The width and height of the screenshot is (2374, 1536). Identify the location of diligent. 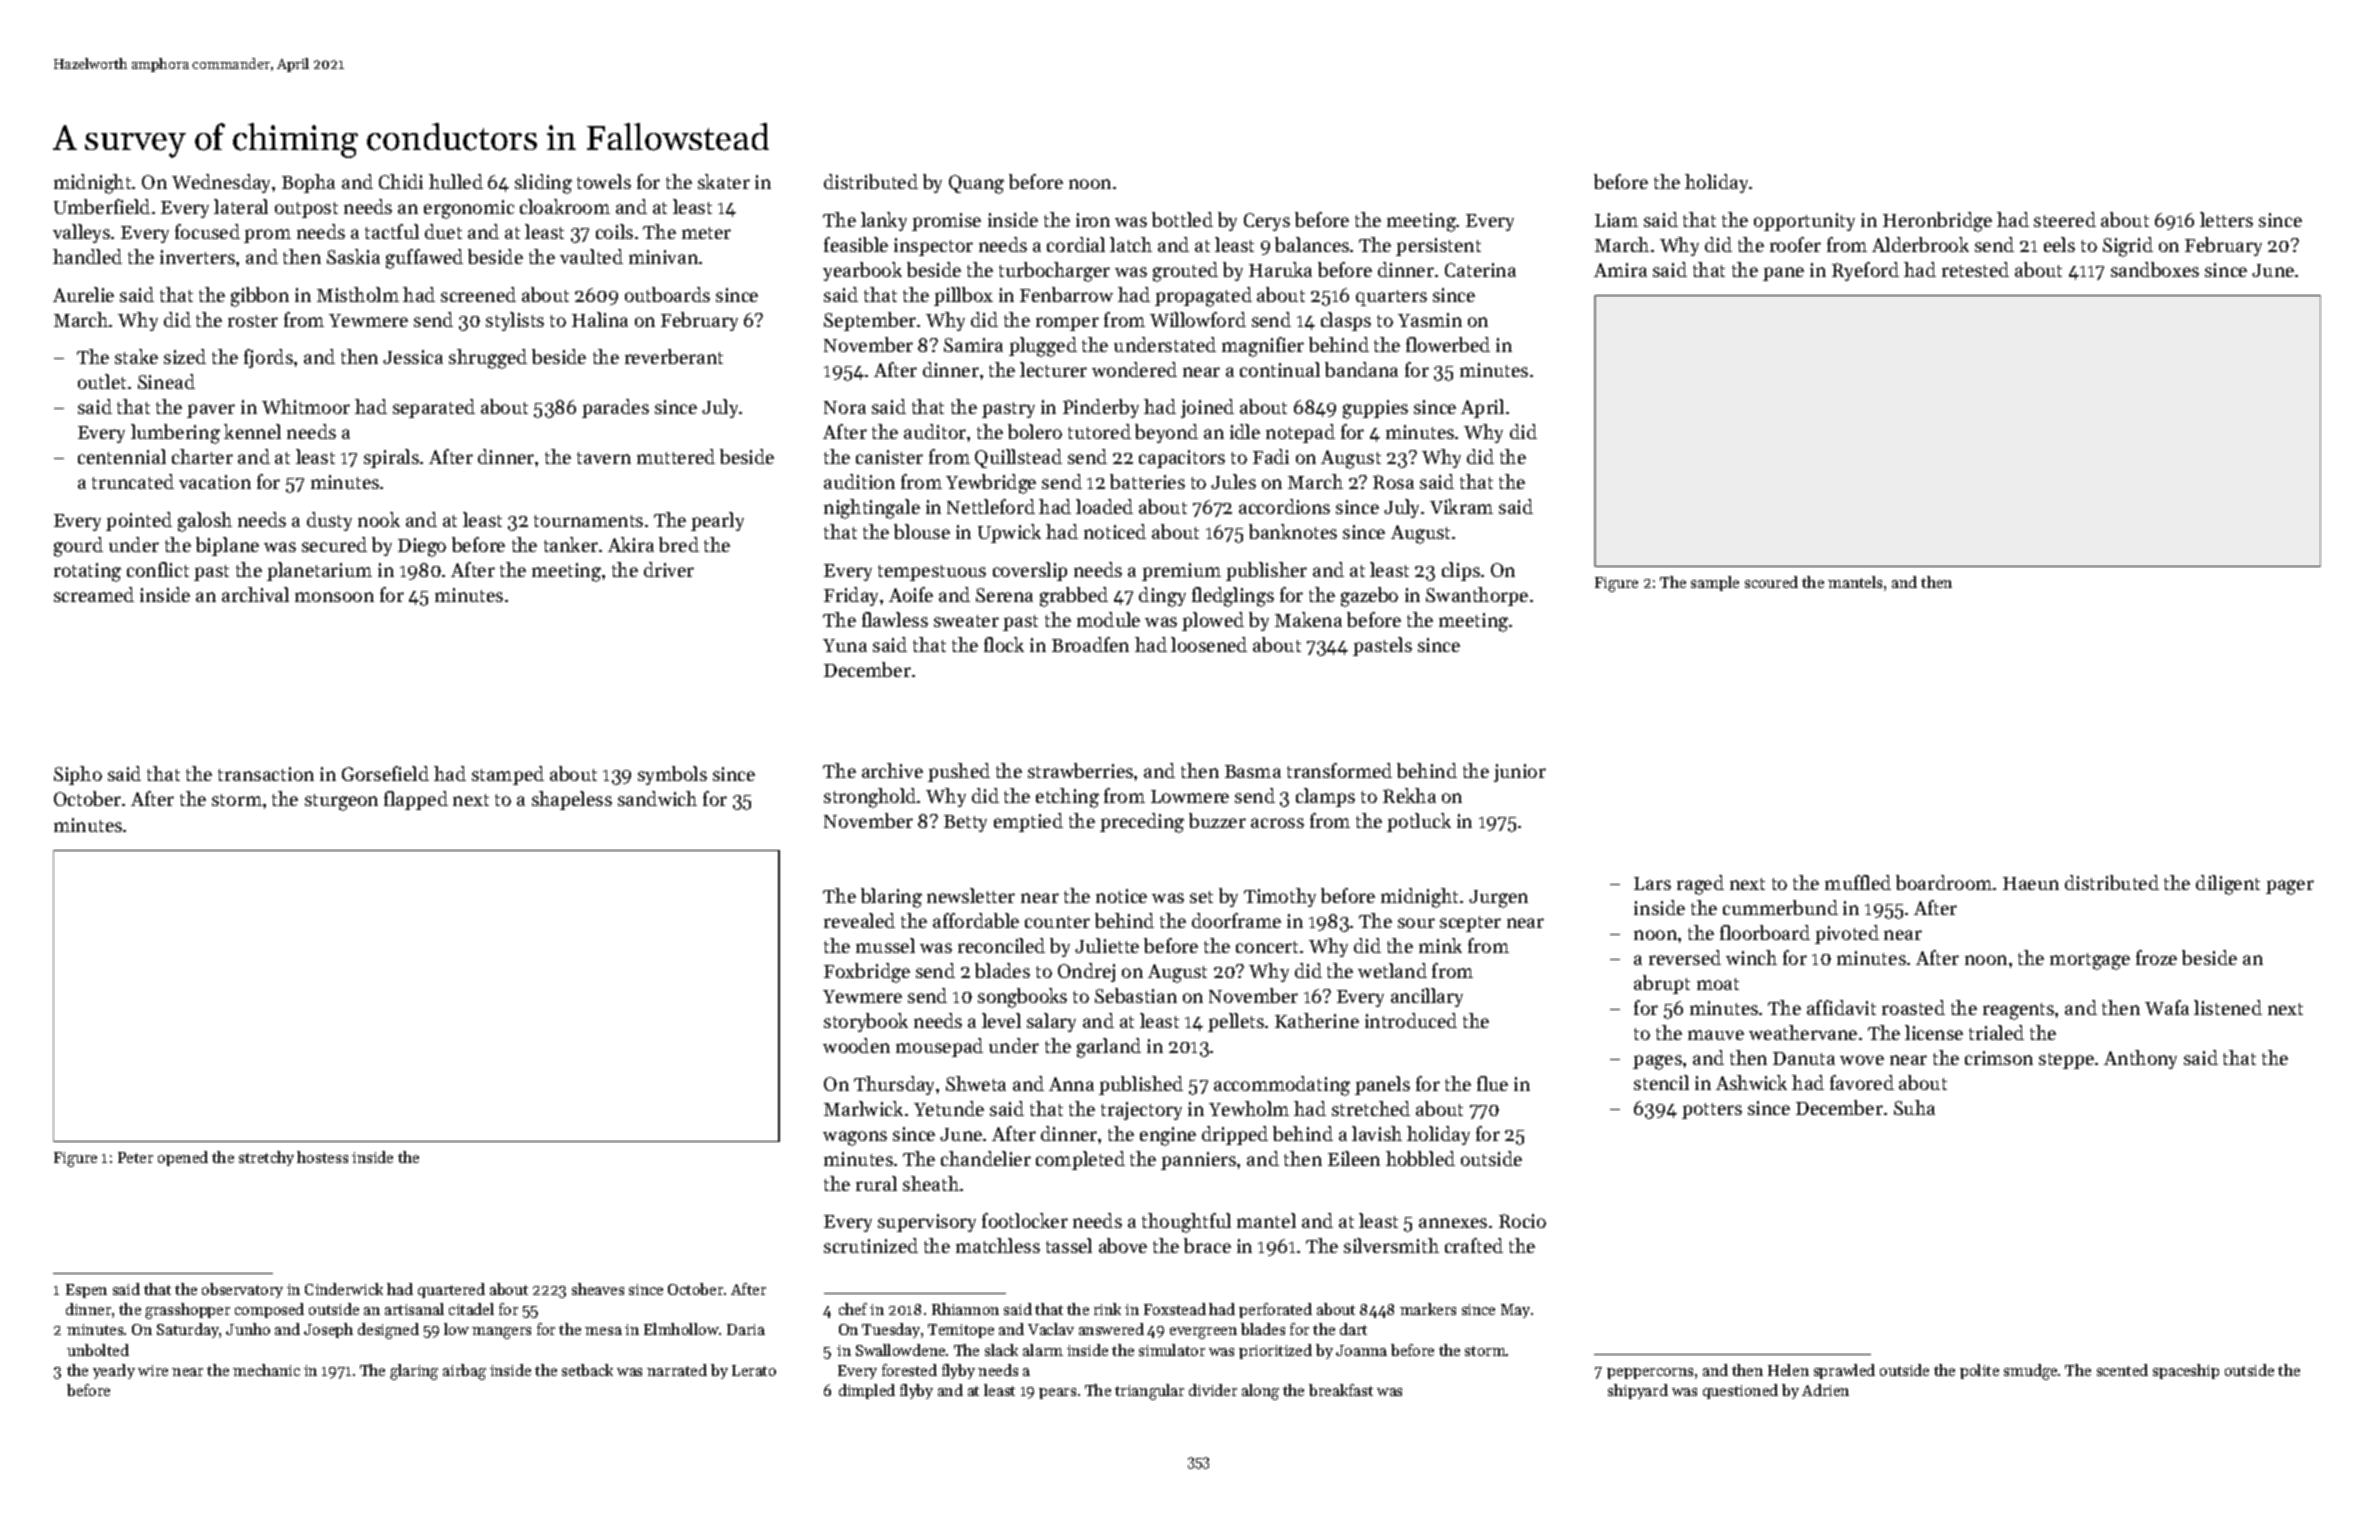
(2228, 885).
